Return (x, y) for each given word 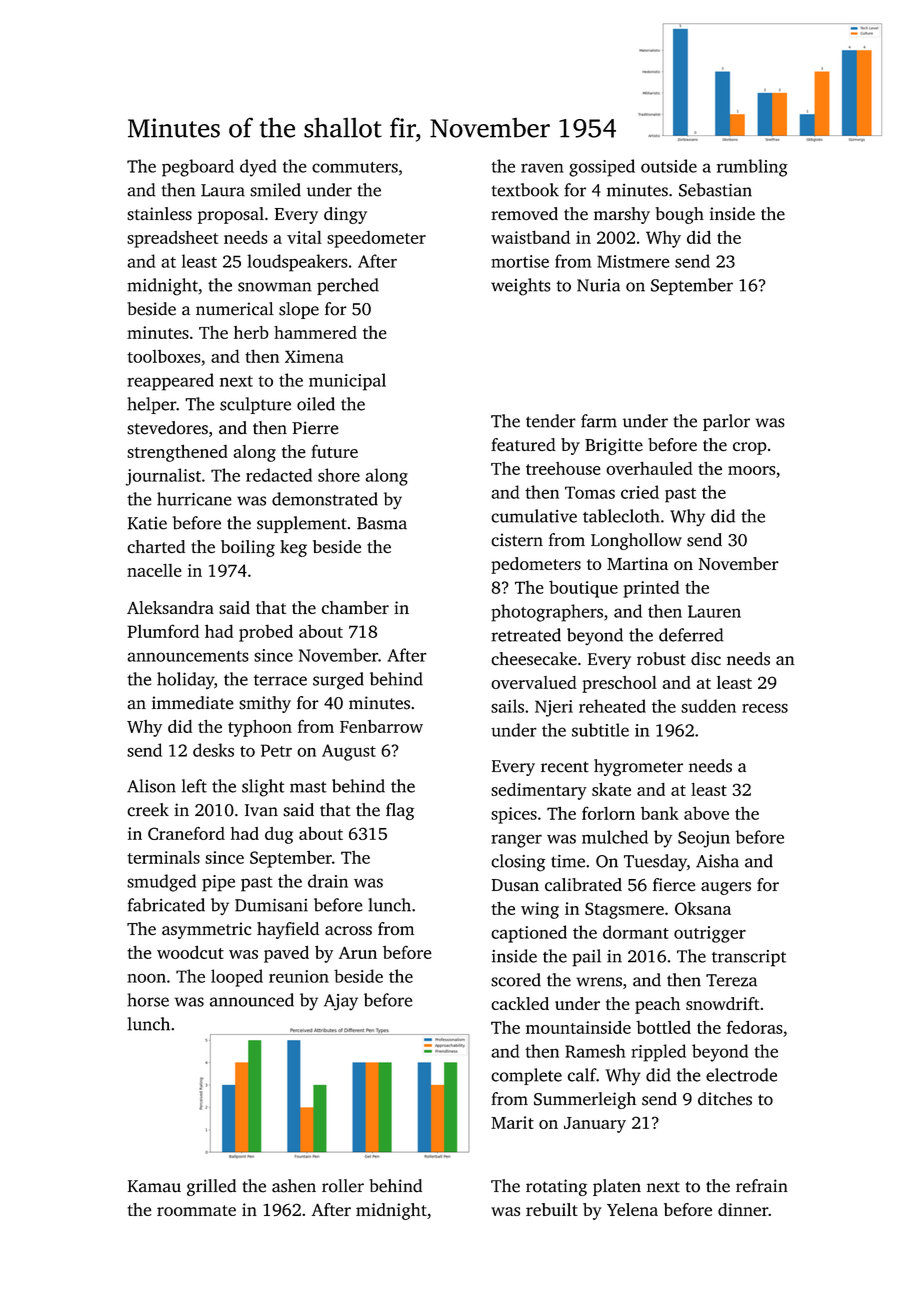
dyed (258, 168)
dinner (743, 1209)
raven (542, 168)
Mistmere (633, 261)
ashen (294, 1186)
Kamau (154, 1186)
